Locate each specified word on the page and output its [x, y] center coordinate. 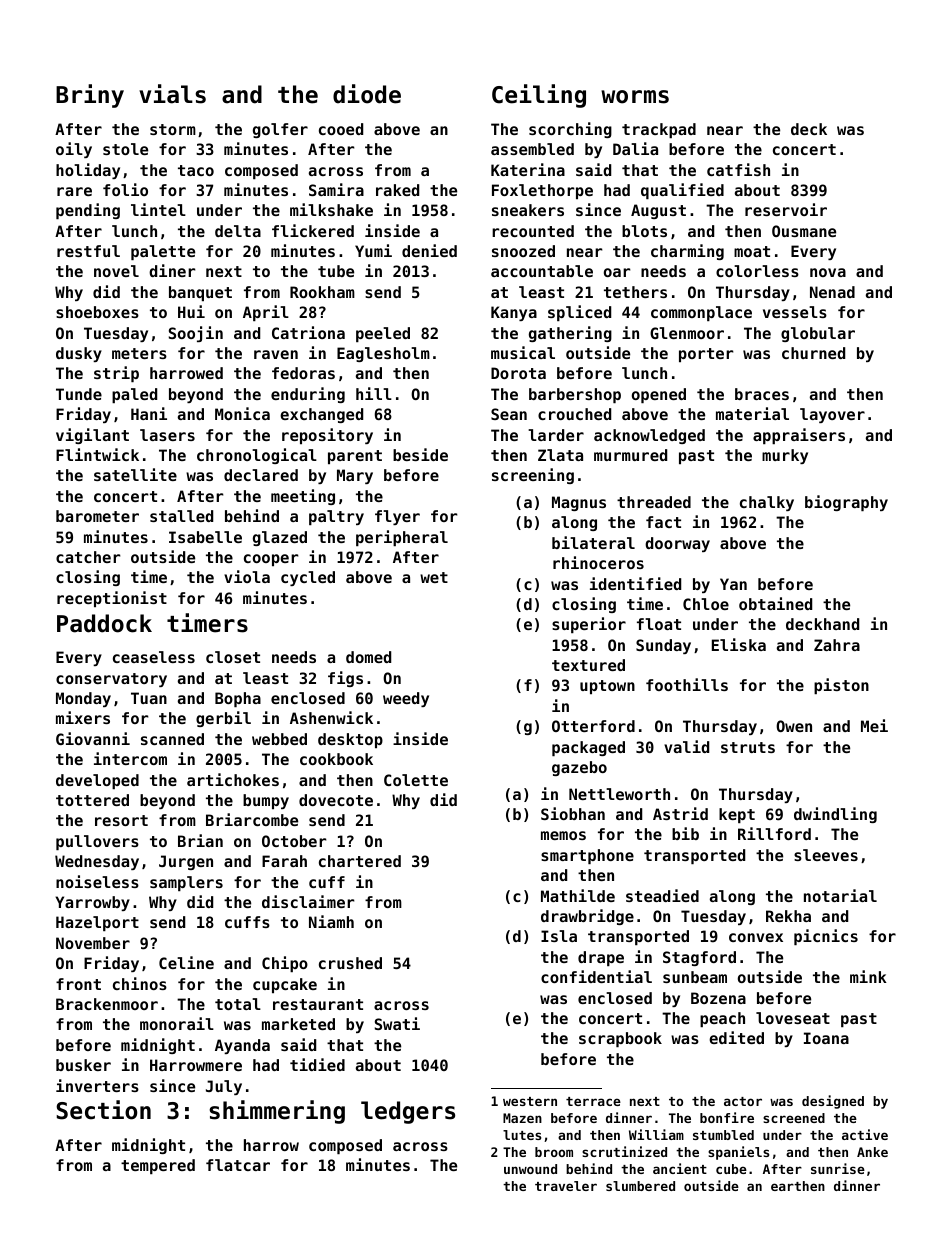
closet [233, 657]
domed [368, 657]
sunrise [838, 1168]
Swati [397, 1023]
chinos [140, 983]
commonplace [701, 313]
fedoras [303, 373]
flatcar [238, 1165]
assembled [532, 149]
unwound [530, 1169]
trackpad [659, 130]
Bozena [718, 998]
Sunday [663, 646]
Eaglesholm [383, 354]
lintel [158, 209]
